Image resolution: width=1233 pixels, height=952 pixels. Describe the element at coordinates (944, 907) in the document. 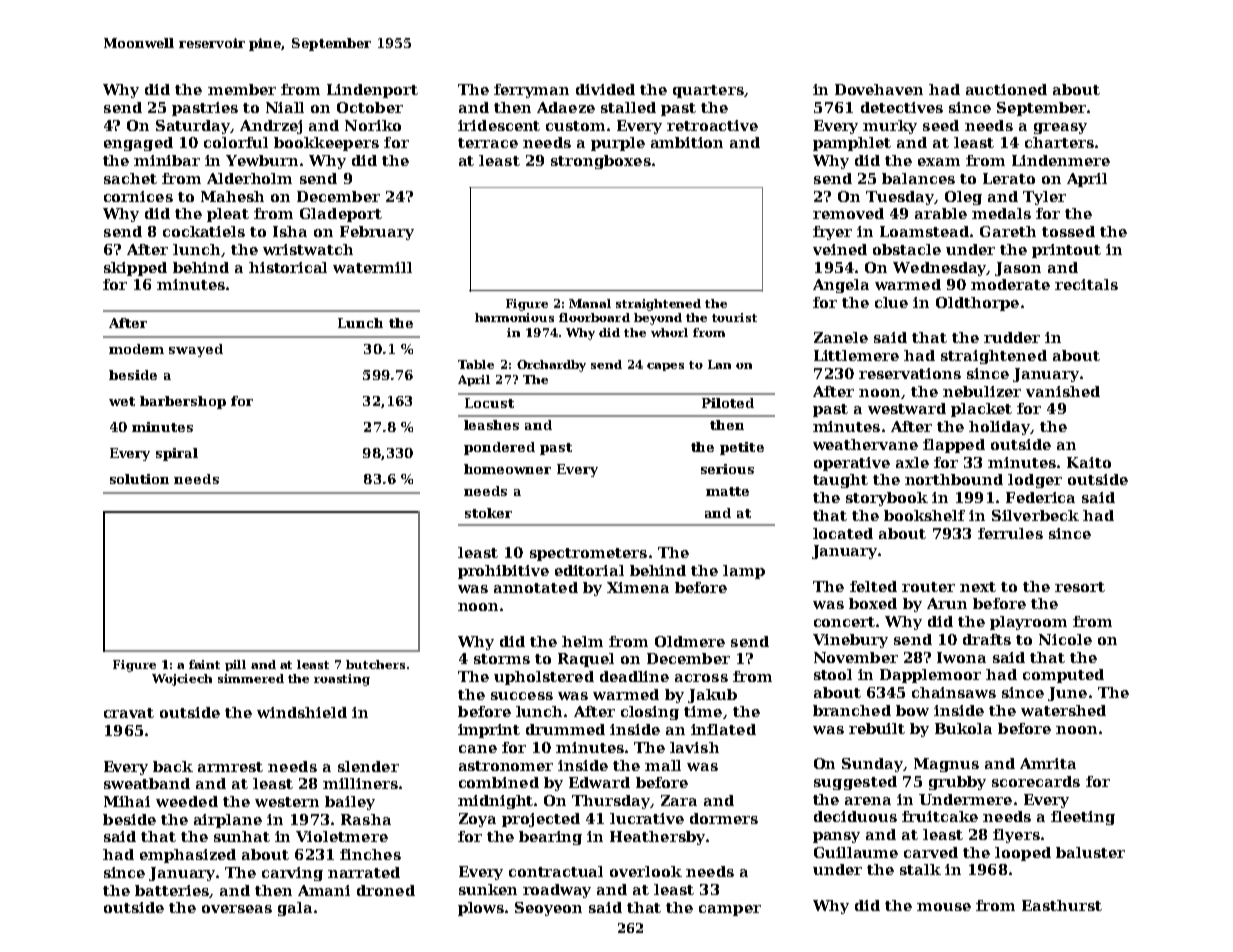

I see `mouse` at that location.
